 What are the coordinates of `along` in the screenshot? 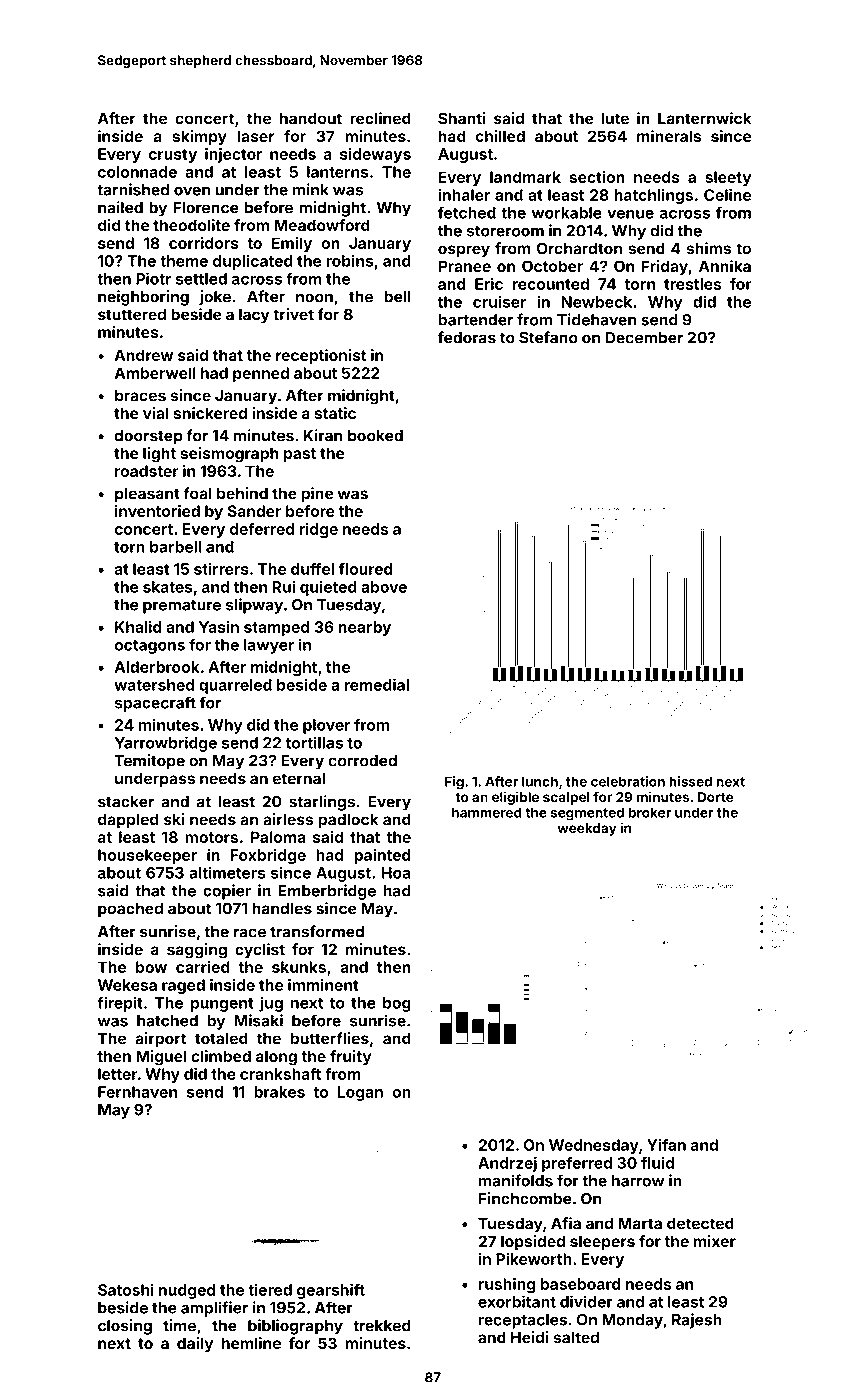 It's located at (276, 1058).
